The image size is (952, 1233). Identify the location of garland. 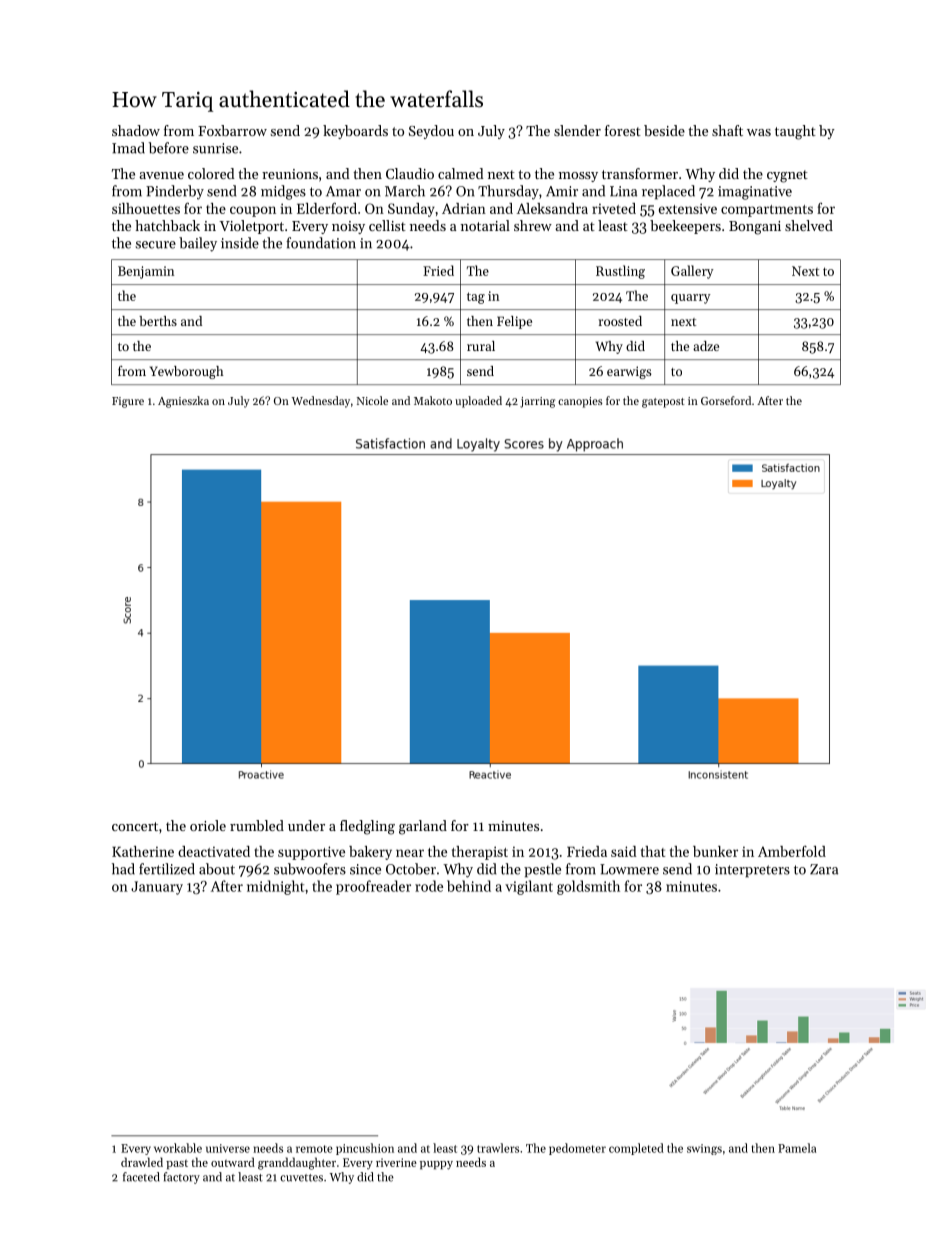
(423, 827).
